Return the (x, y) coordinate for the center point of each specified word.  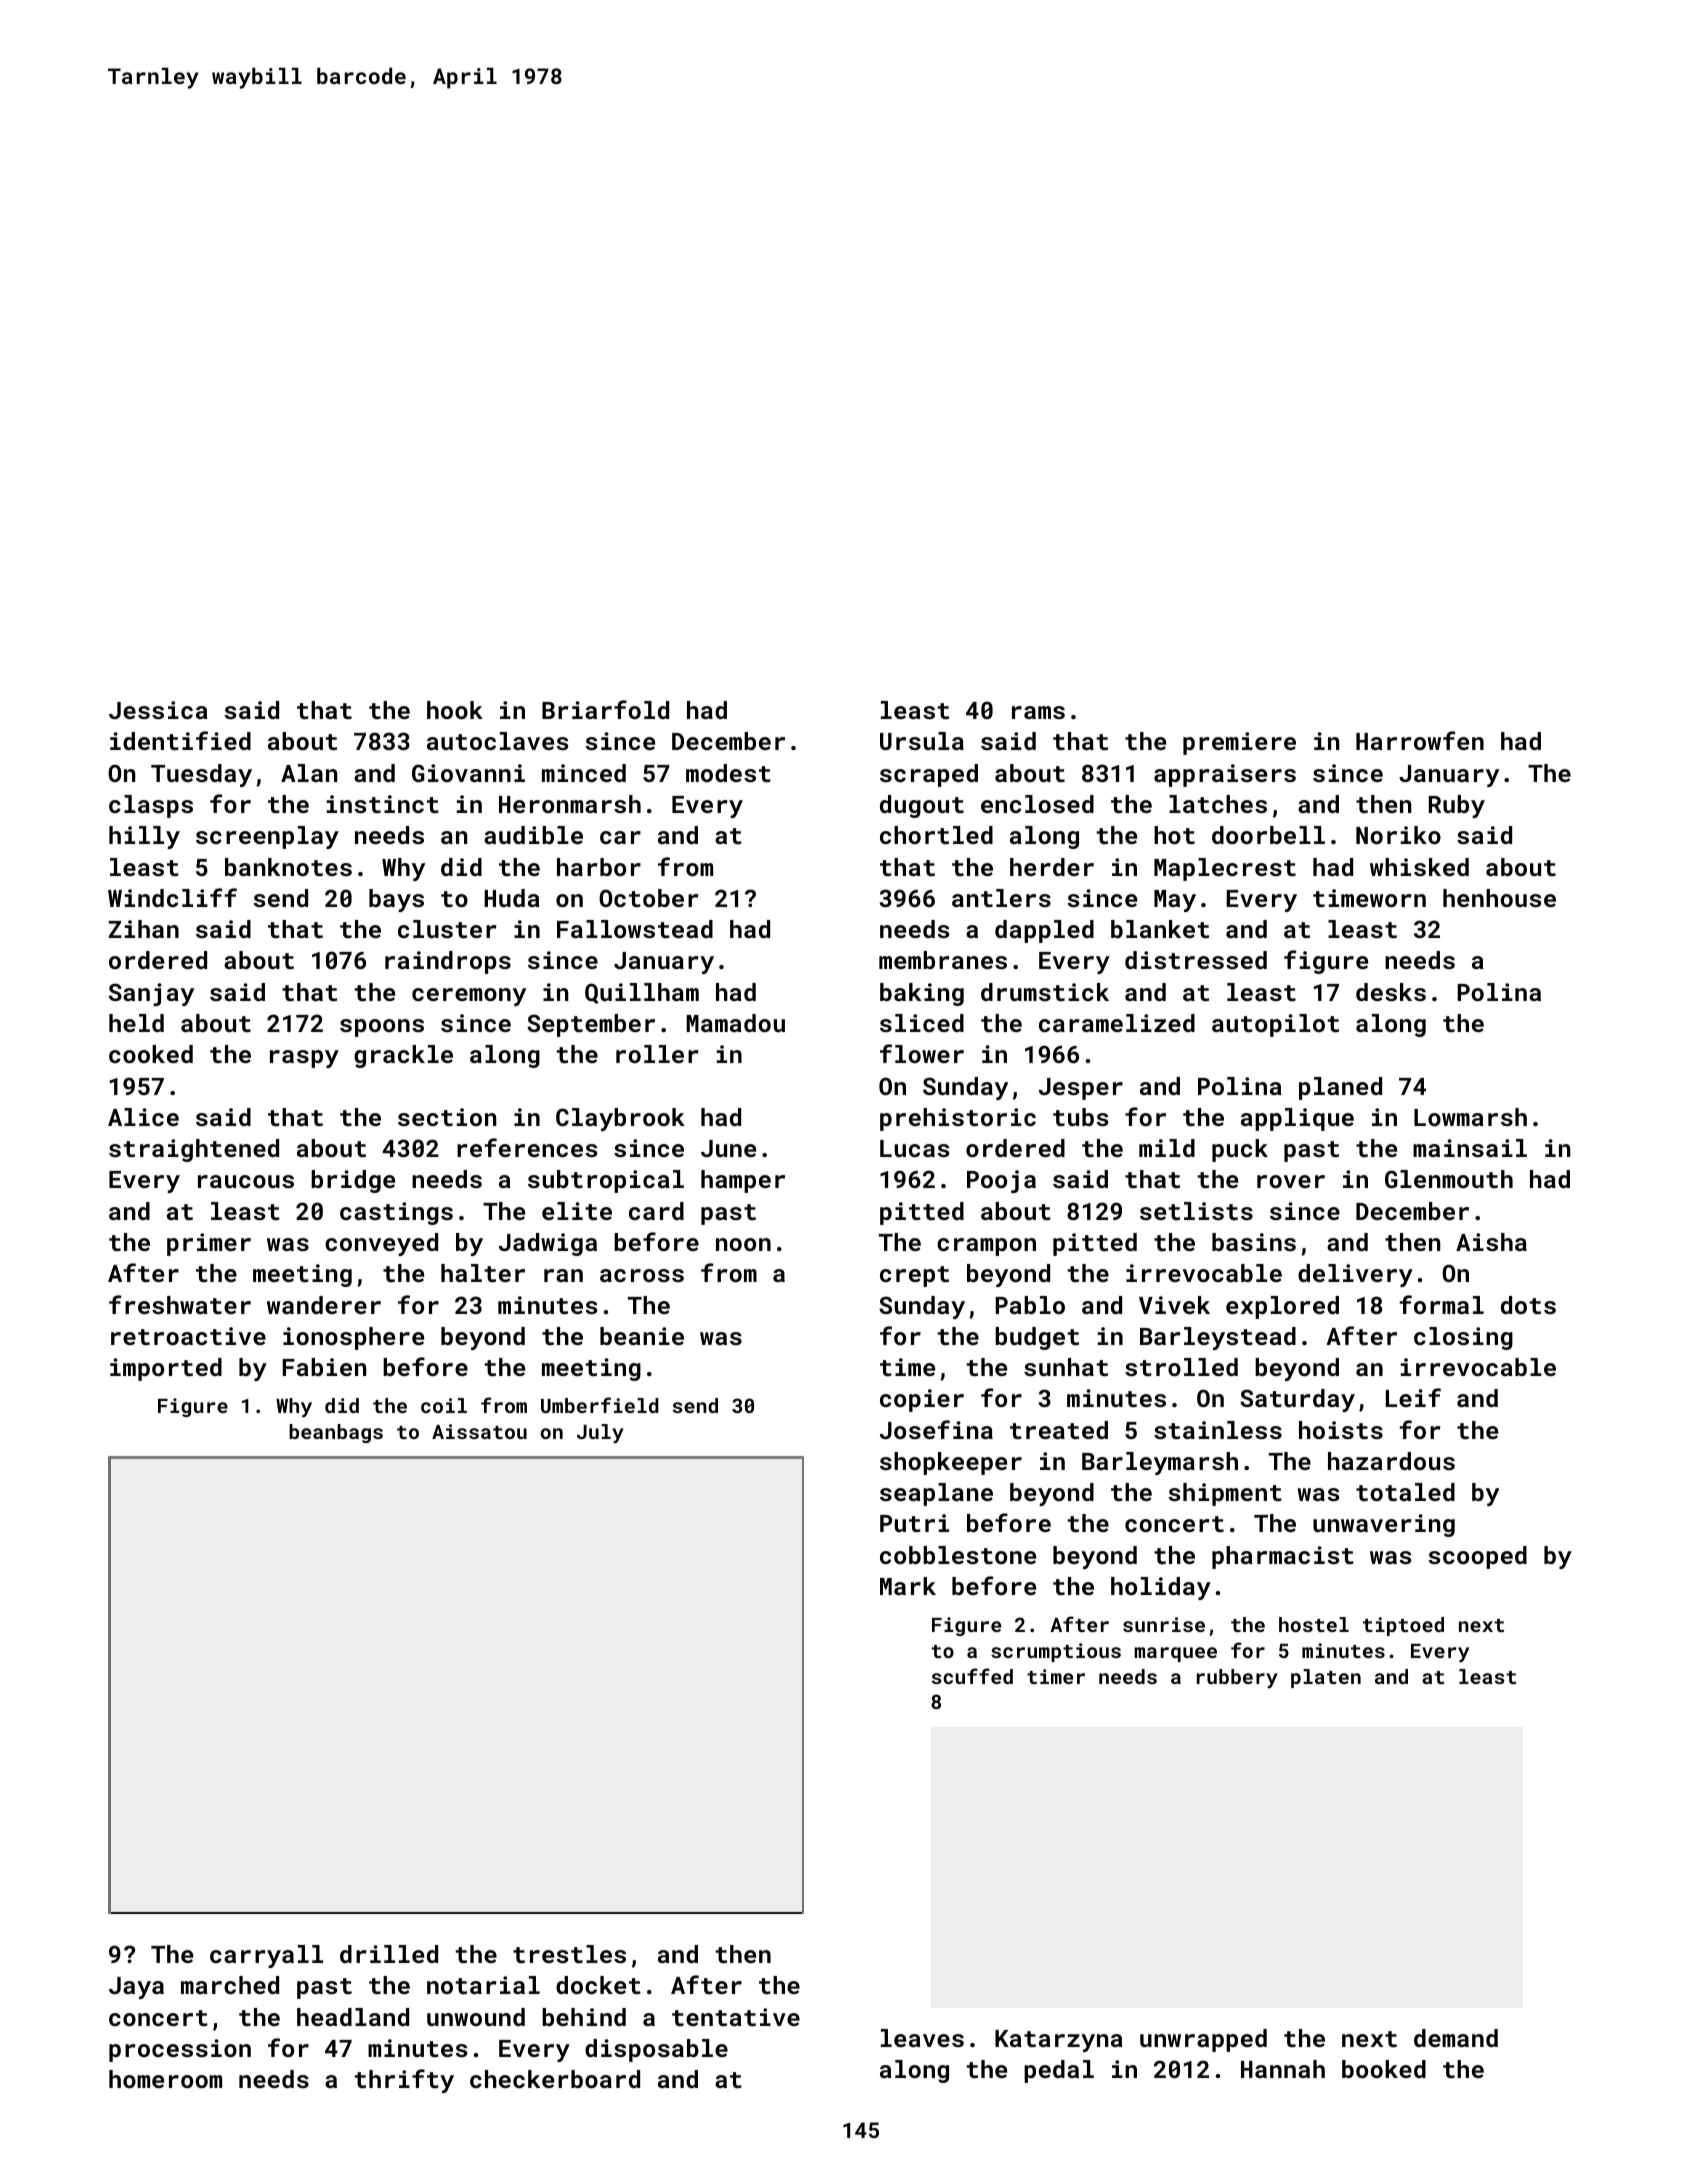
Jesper (1081, 1089)
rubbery (1237, 1678)
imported (166, 1369)
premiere (1239, 743)
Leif (1413, 1397)
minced (584, 773)
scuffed (972, 1676)
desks (1391, 992)
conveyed (381, 1244)
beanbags (336, 1433)
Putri (914, 1523)
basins (1254, 1242)
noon (743, 1244)
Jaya (136, 1988)
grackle (403, 1056)
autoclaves (497, 741)
